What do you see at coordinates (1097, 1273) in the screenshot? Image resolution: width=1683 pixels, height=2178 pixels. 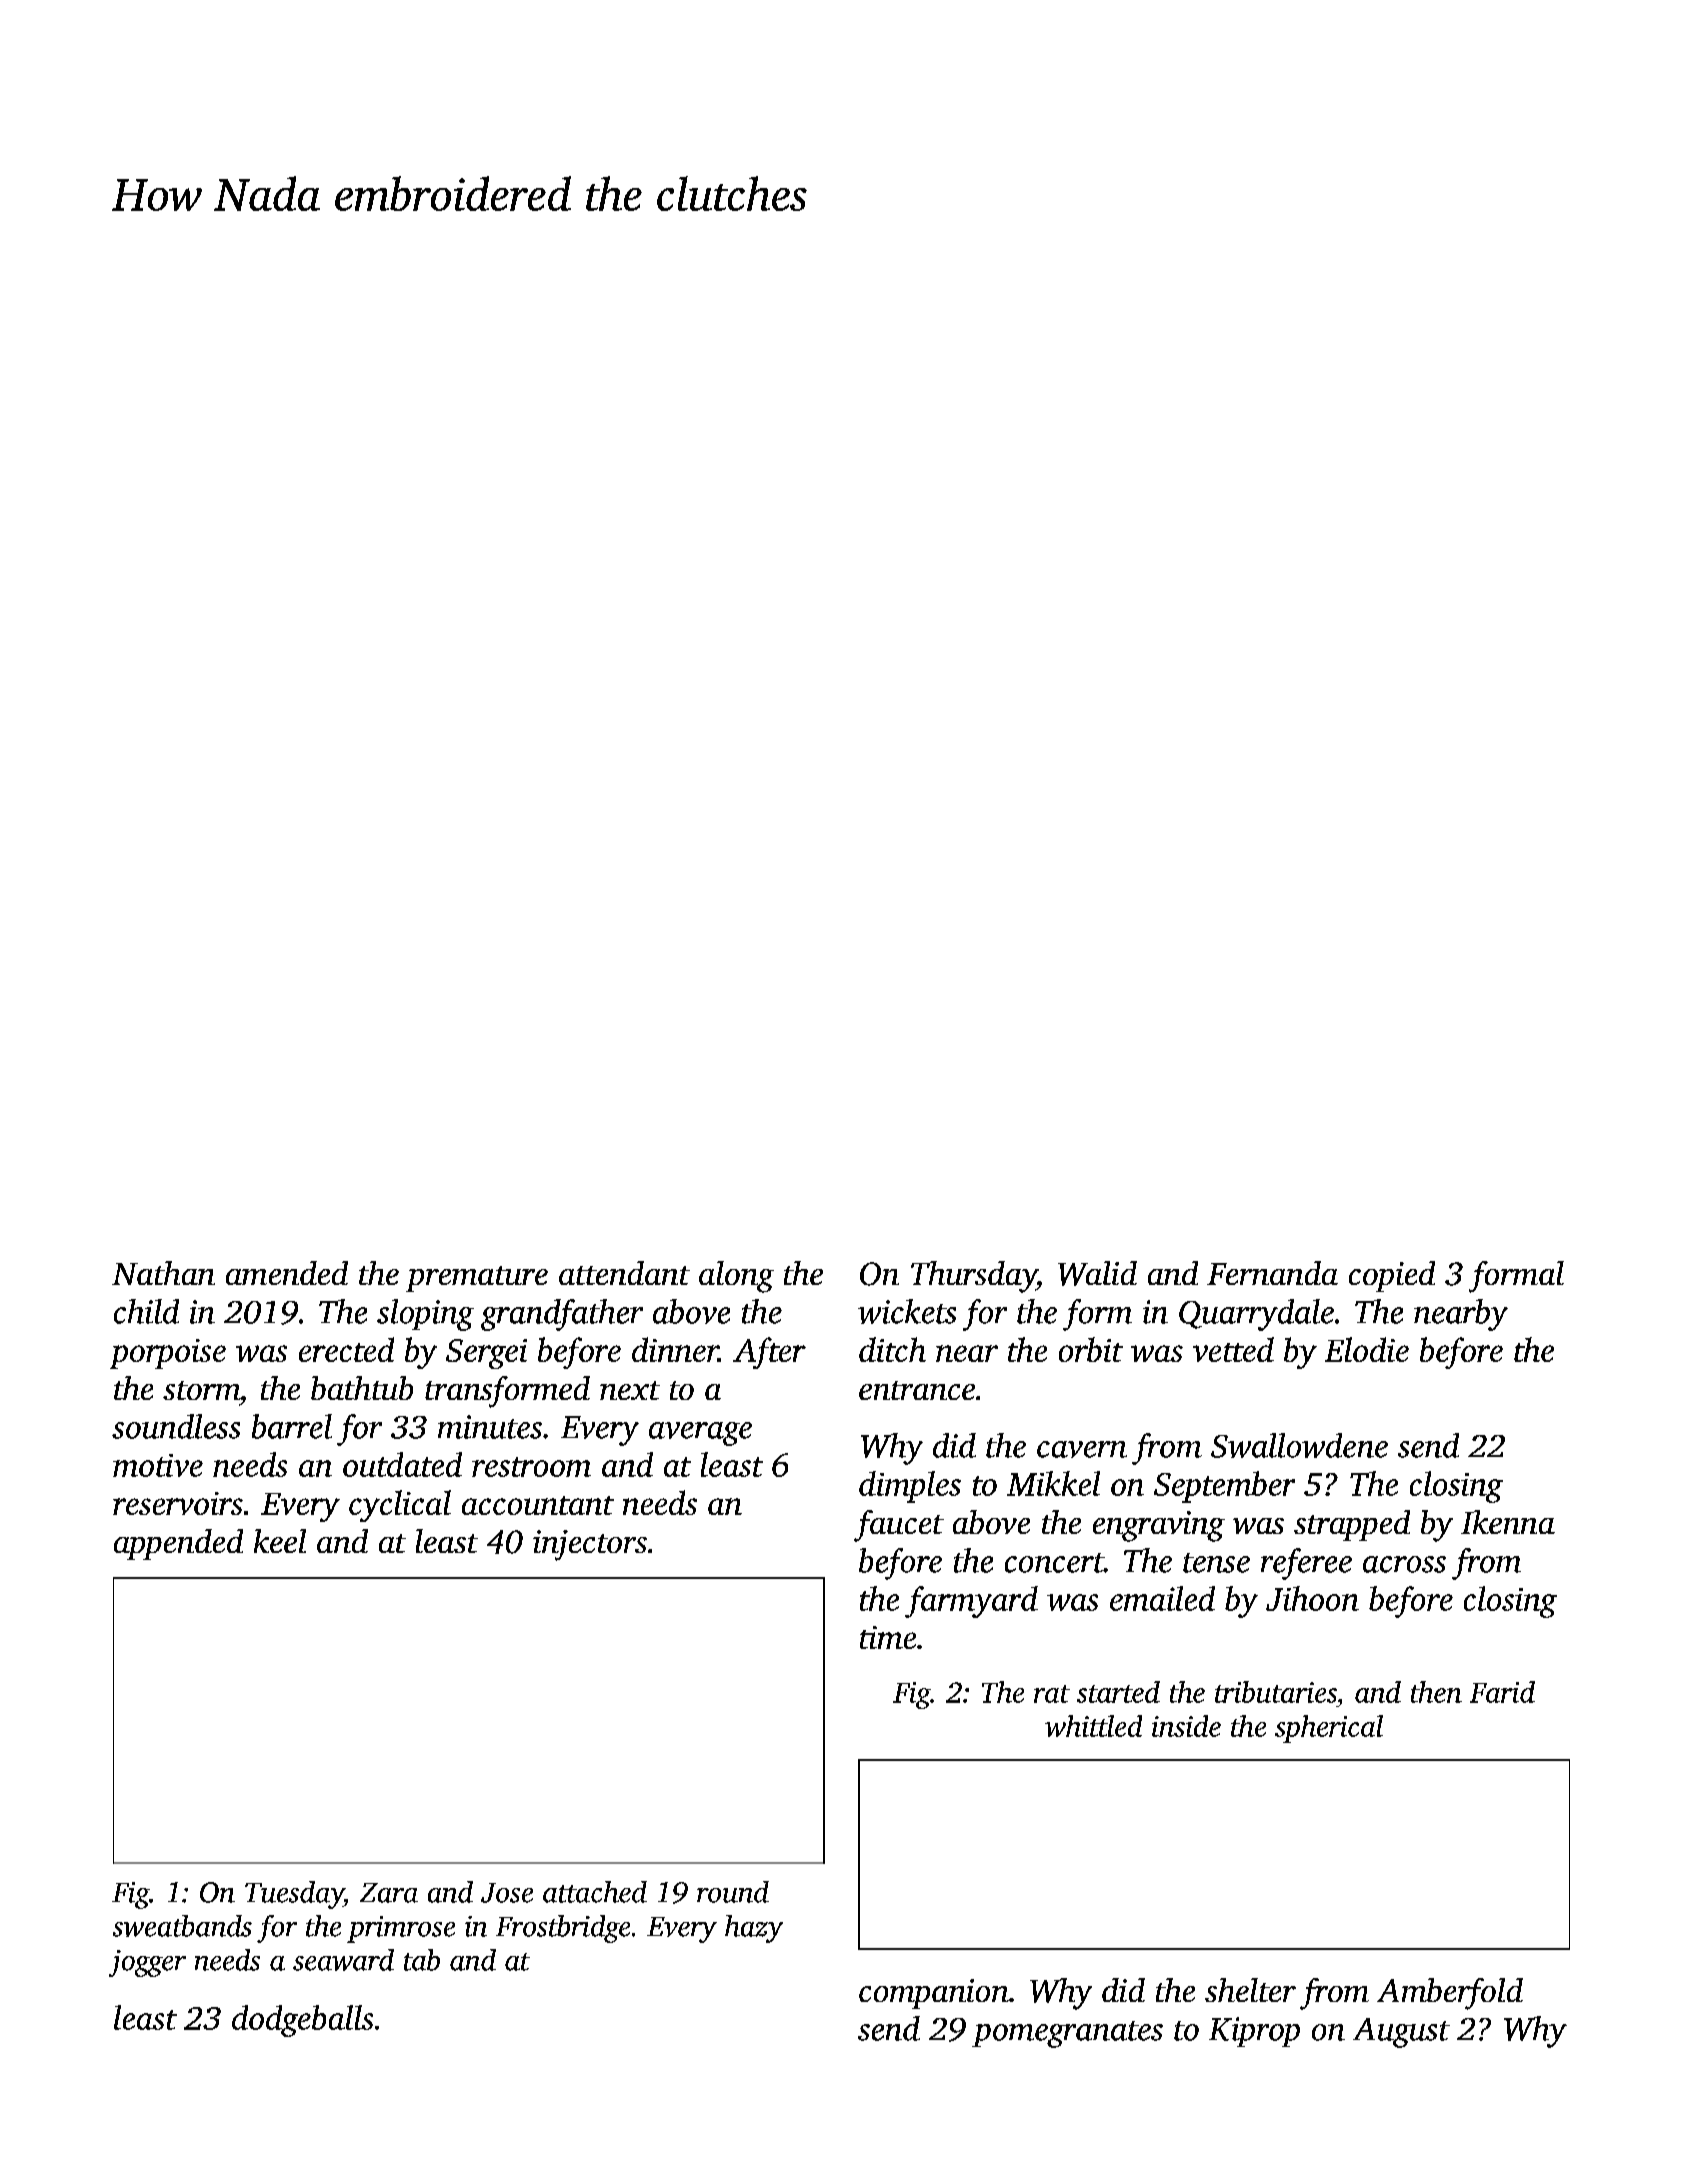 I see `Walid` at bounding box center [1097, 1273].
